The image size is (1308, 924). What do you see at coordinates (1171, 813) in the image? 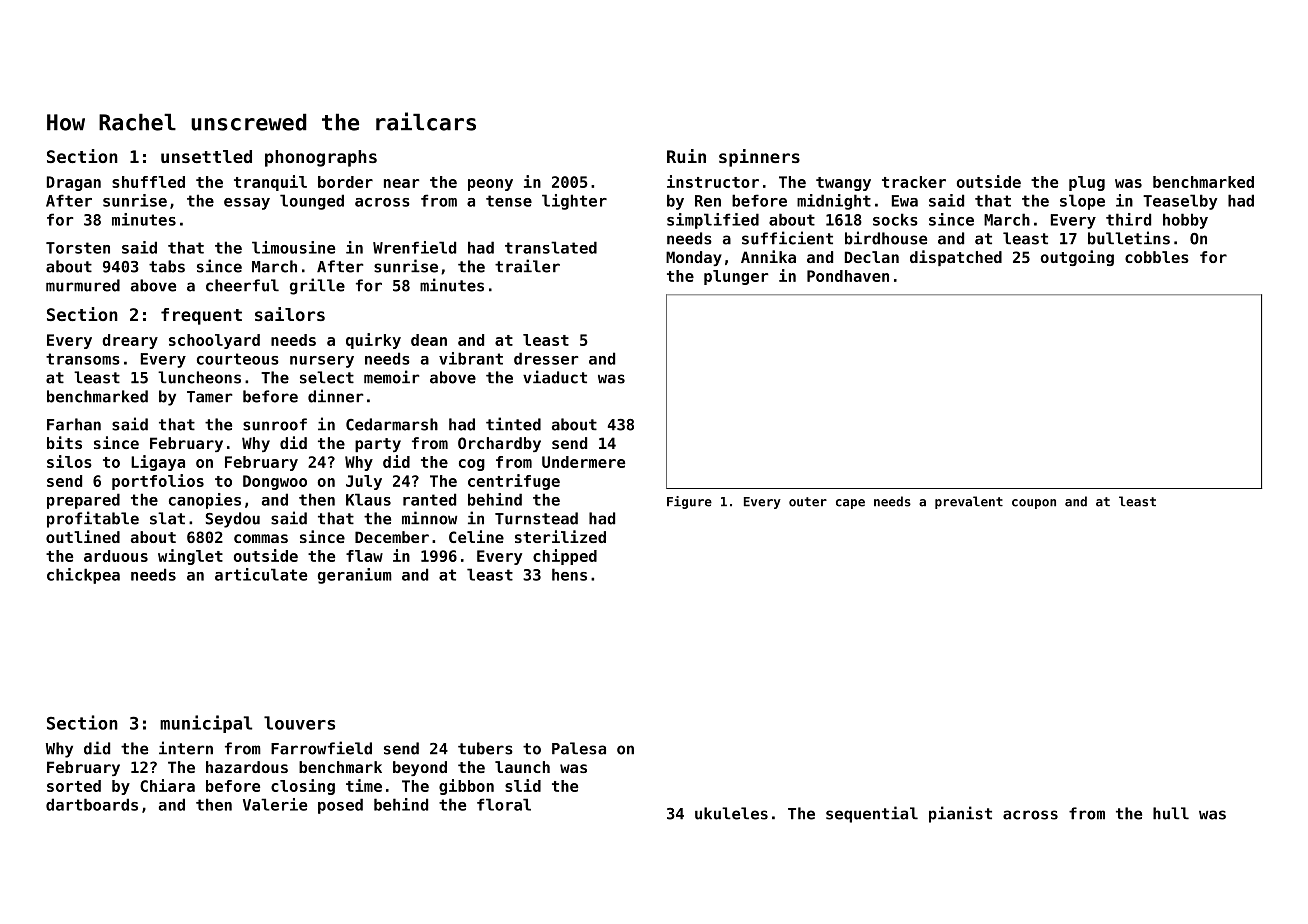
I see `hull` at bounding box center [1171, 813].
